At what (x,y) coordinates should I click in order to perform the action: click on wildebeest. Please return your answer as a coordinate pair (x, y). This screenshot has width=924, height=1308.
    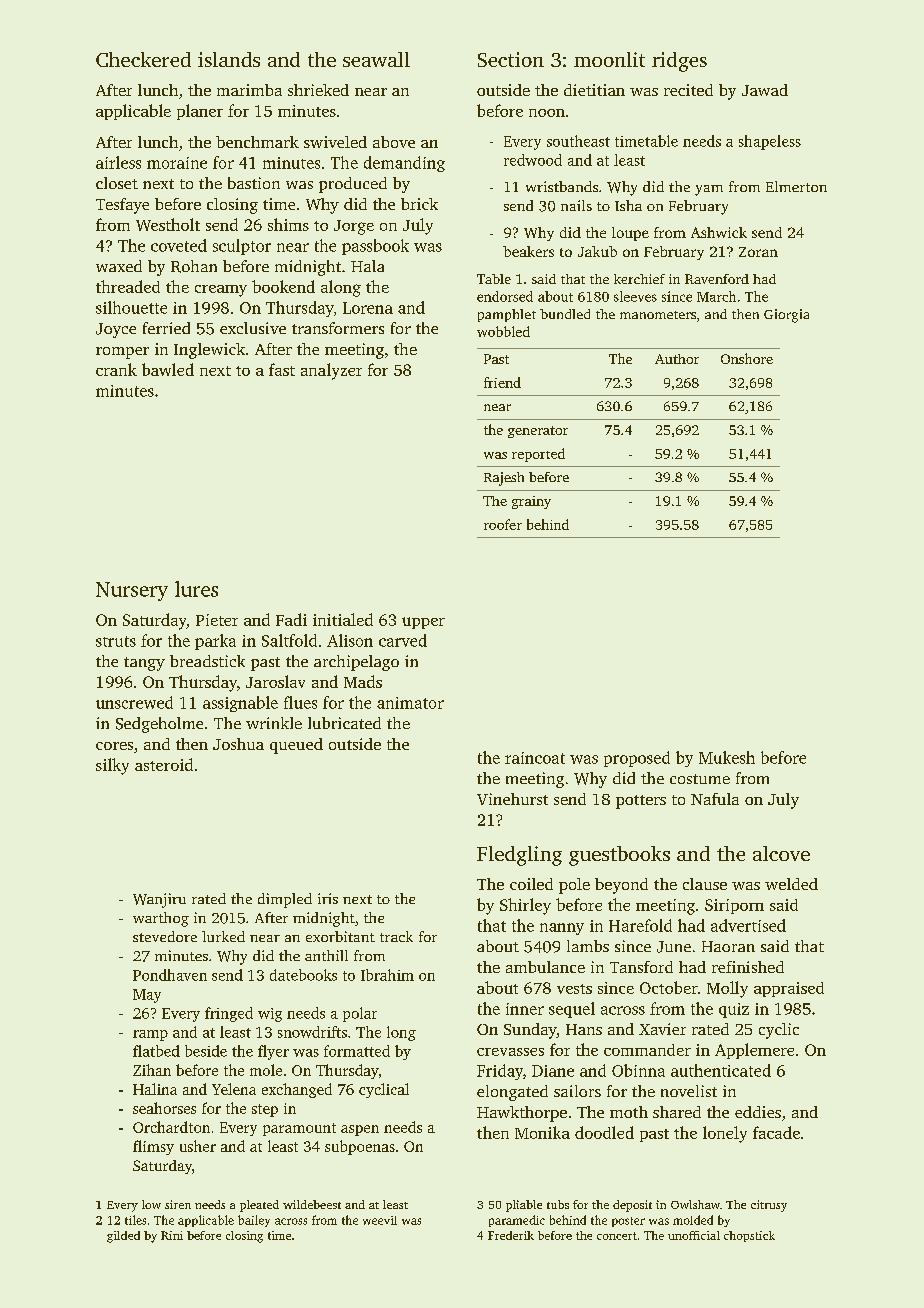
    Looking at the image, I should click on (312, 1204).
